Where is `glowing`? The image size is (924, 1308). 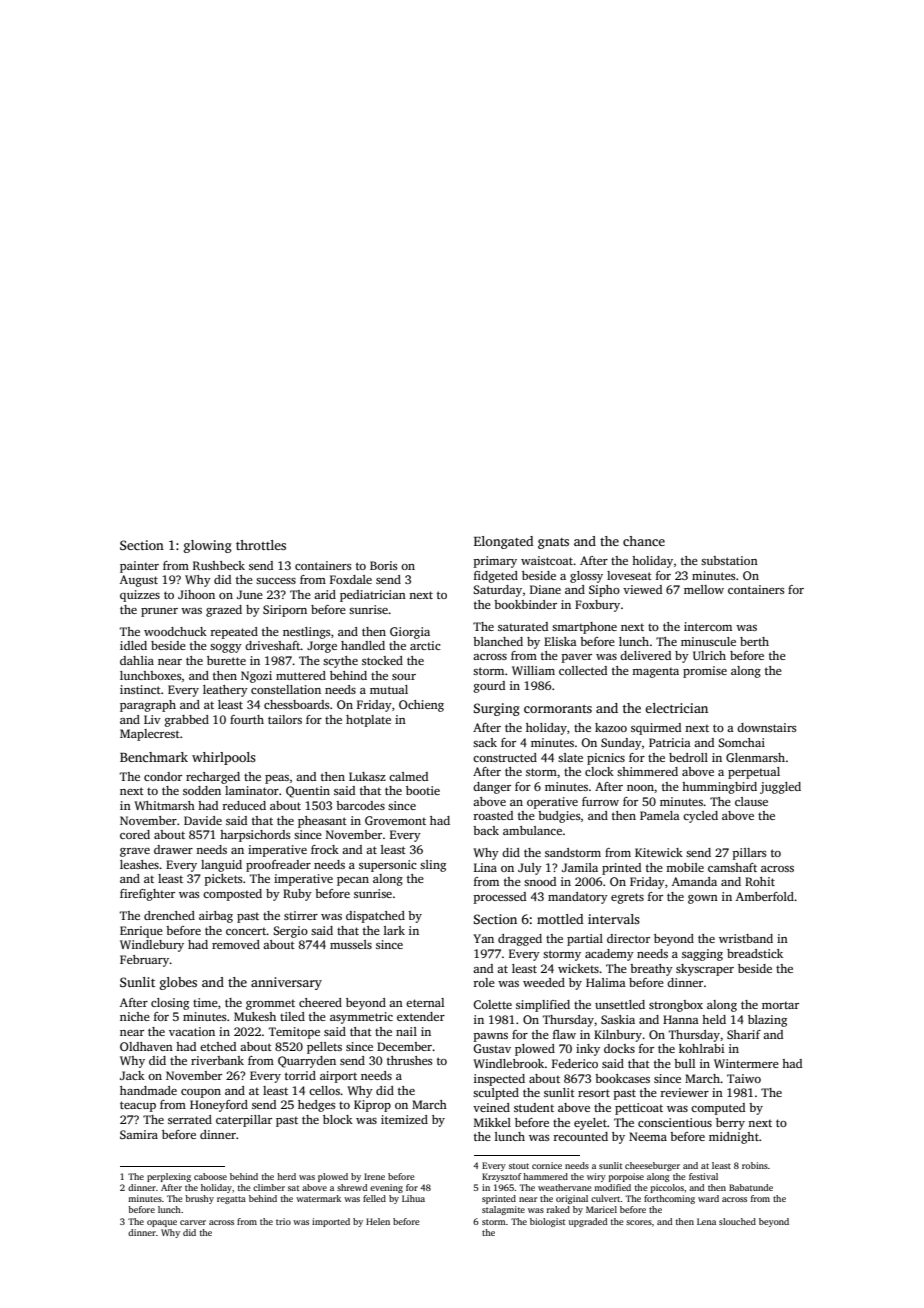 glowing is located at coordinates (208, 546).
